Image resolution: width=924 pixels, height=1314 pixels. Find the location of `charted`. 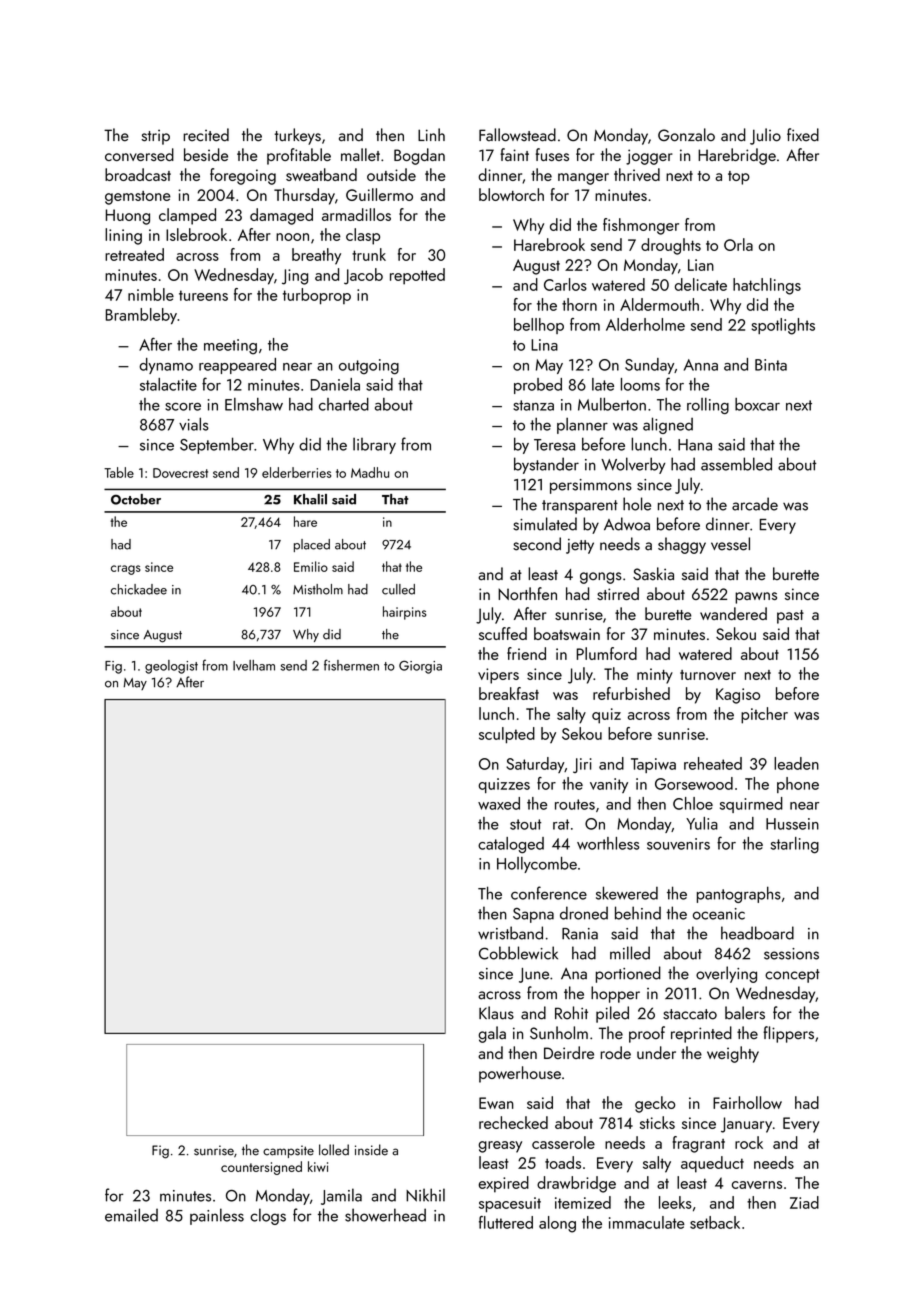

charted is located at coordinates (344, 404).
